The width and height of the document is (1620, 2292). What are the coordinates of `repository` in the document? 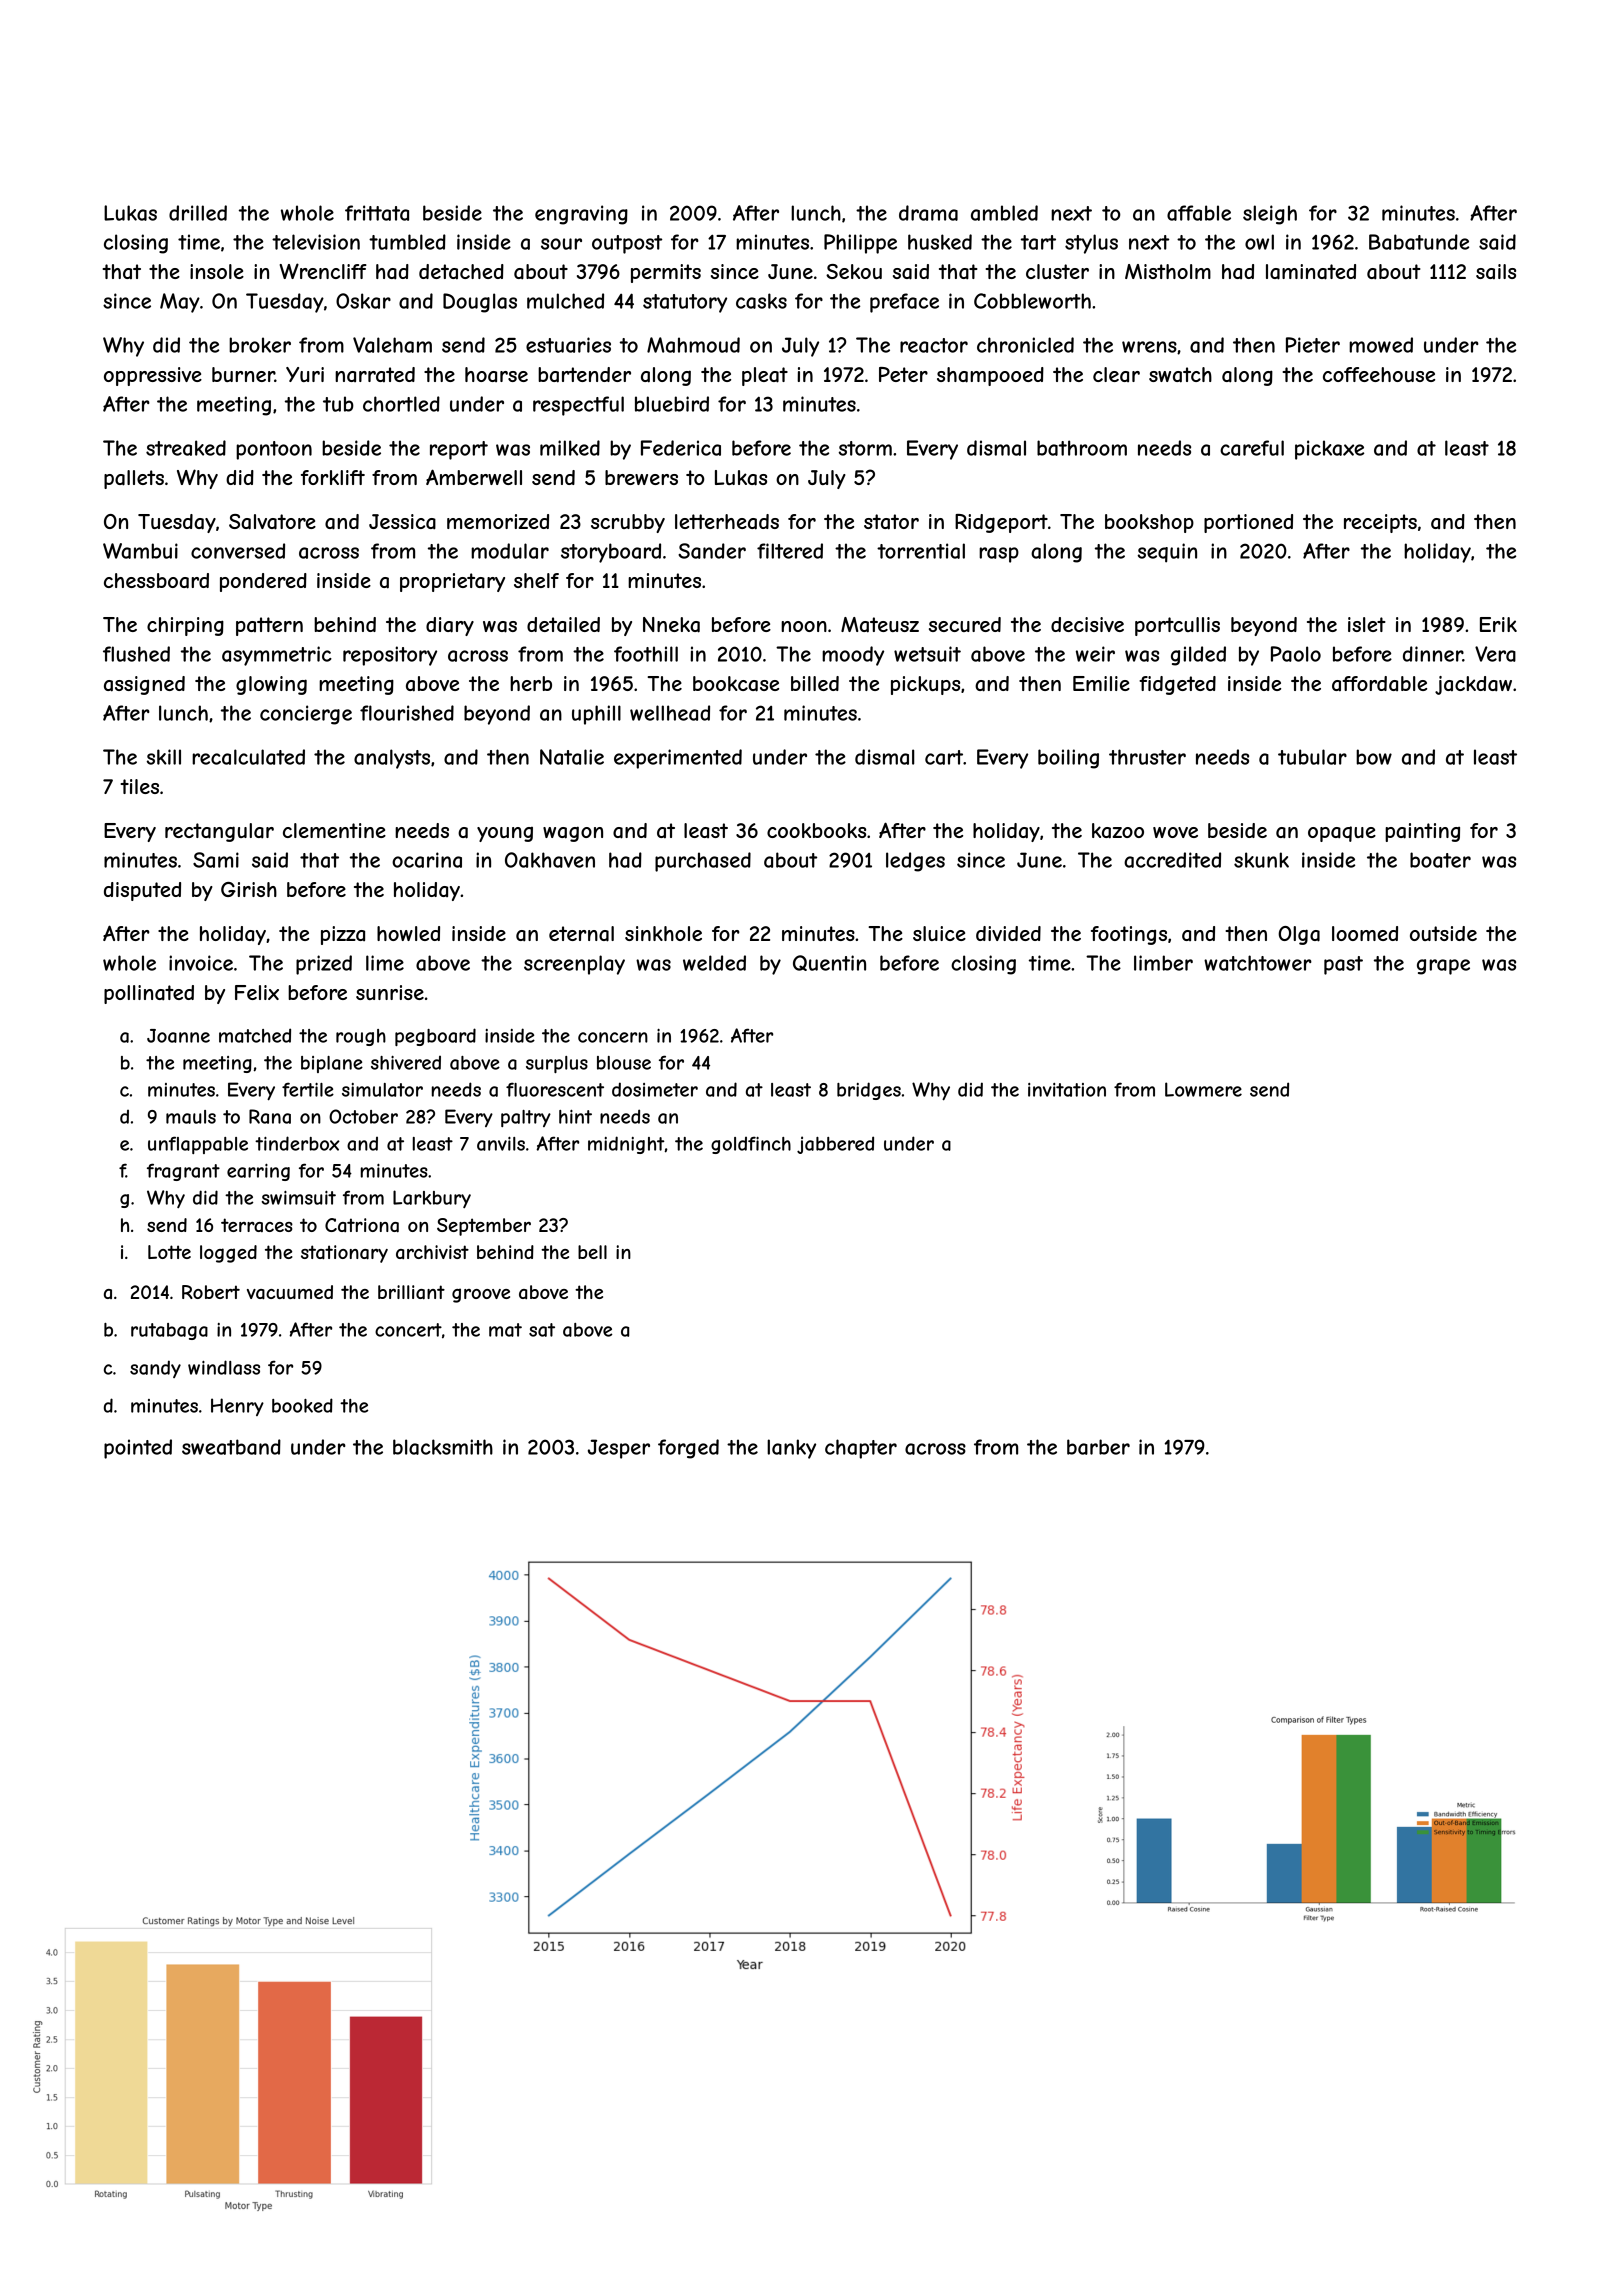 It's located at (390, 656).
